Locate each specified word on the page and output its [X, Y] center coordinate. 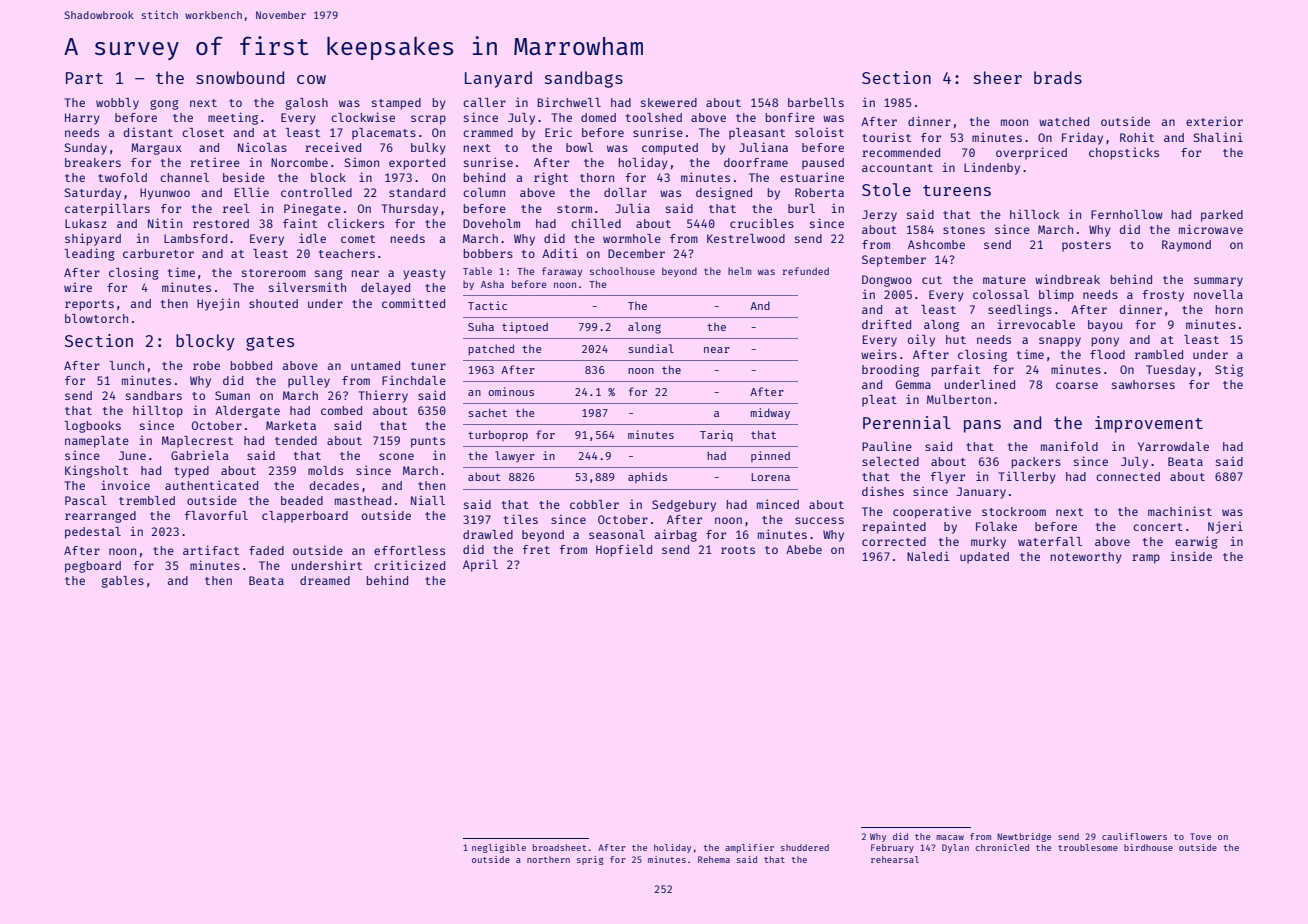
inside [1191, 556]
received [333, 147]
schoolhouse [622, 271]
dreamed [325, 580]
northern [548, 859]
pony [1105, 342]
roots [738, 550]
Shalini [1218, 137]
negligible [499, 848]
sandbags [584, 79]
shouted [273, 303]
